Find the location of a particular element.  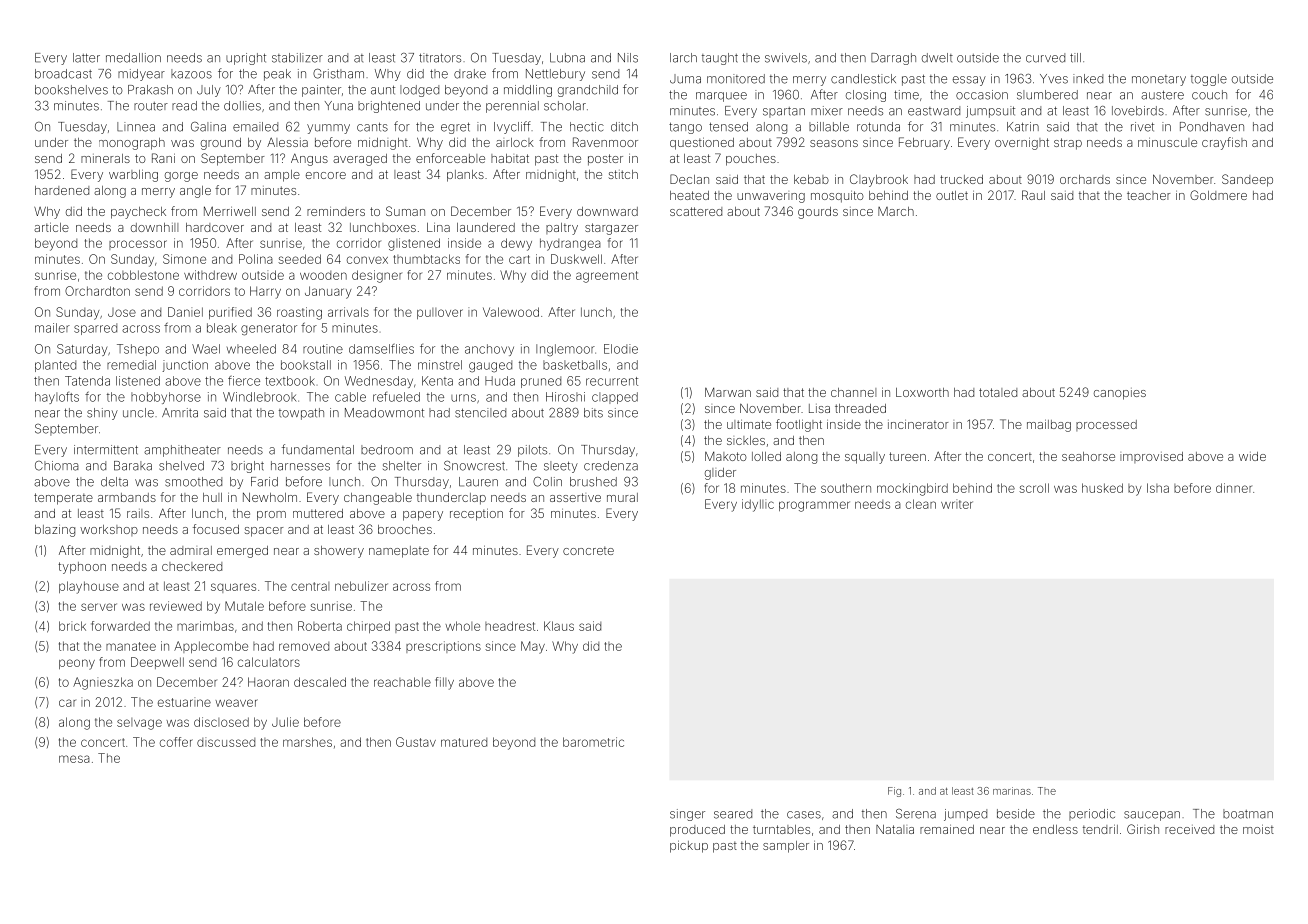

stargazer is located at coordinates (611, 229).
